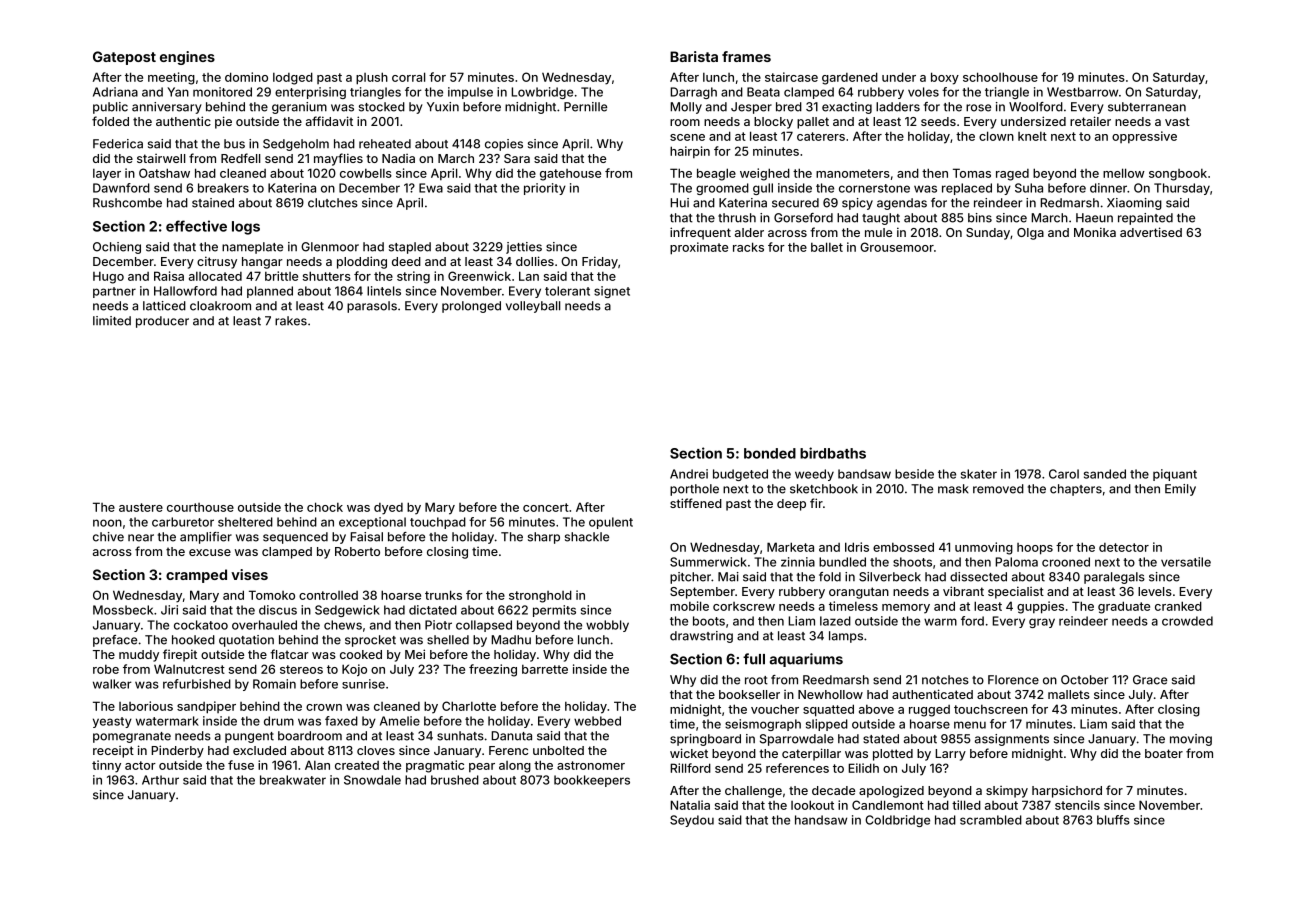 The image size is (1308, 924). Describe the element at coordinates (325, 507) in the image. I see `chock` at that location.
